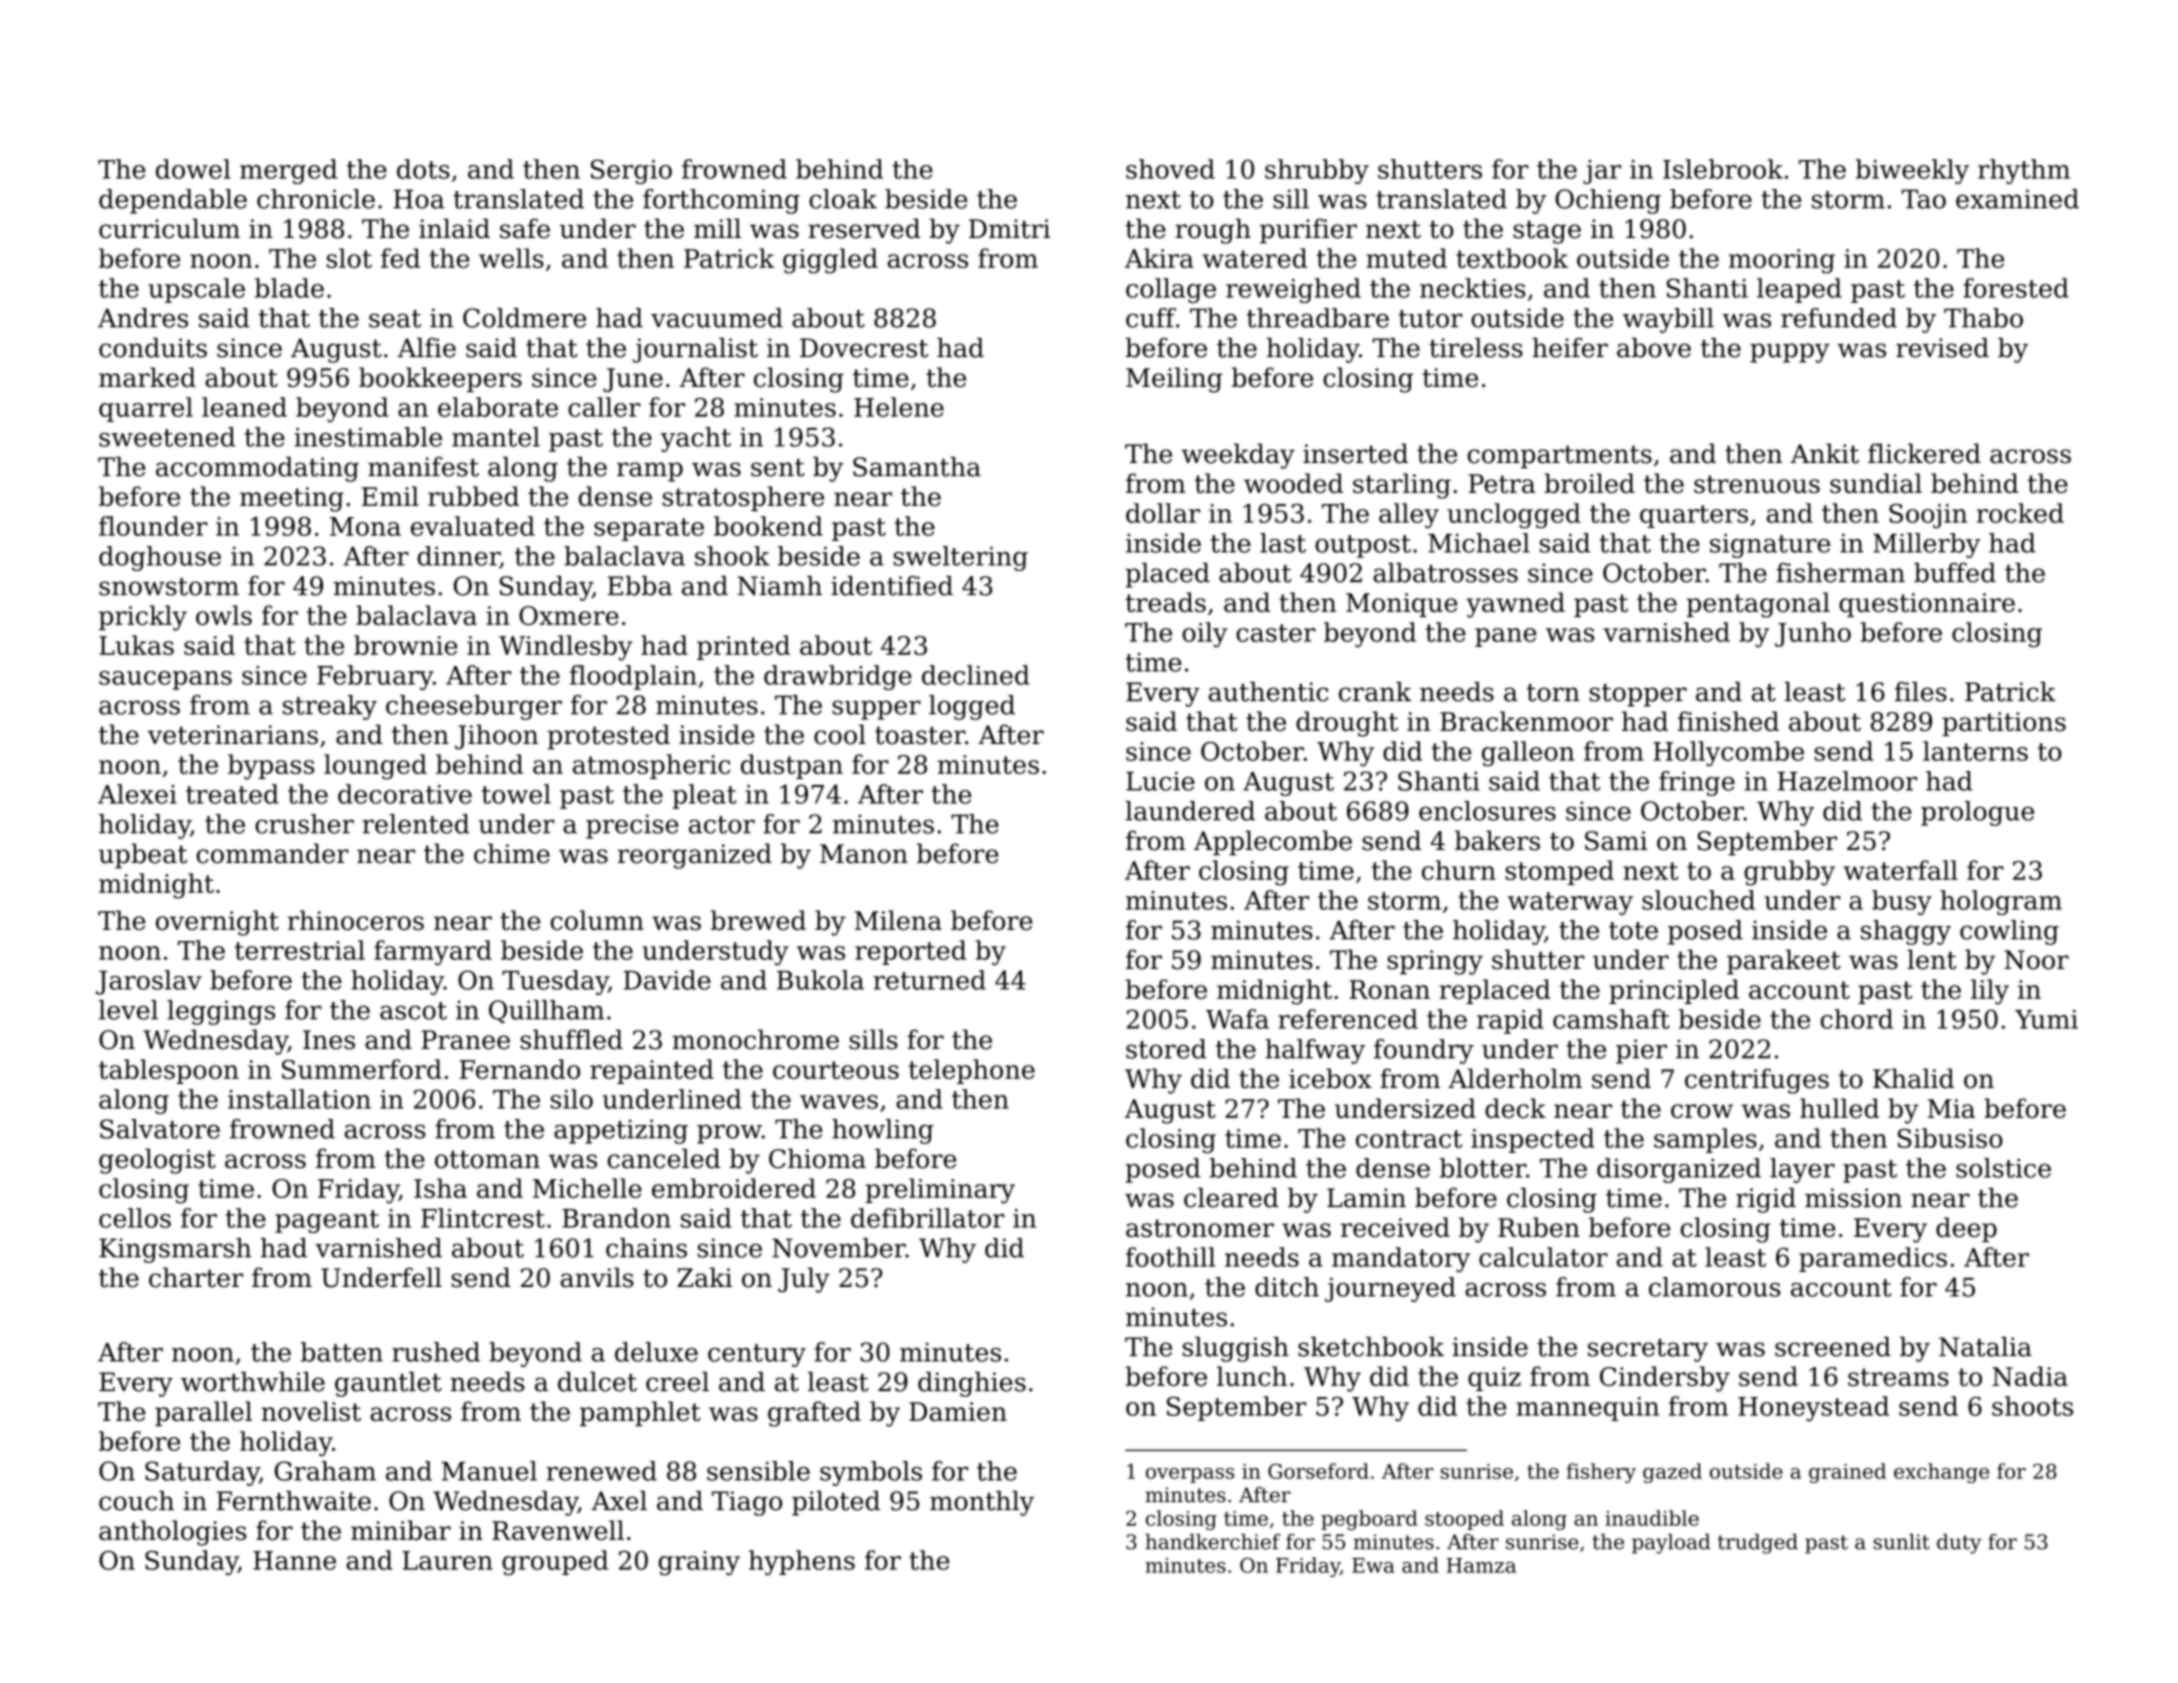 The height and width of the screenshot is (1683, 2178). What do you see at coordinates (136, 645) in the screenshot?
I see `Lukas` at bounding box center [136, 645].
